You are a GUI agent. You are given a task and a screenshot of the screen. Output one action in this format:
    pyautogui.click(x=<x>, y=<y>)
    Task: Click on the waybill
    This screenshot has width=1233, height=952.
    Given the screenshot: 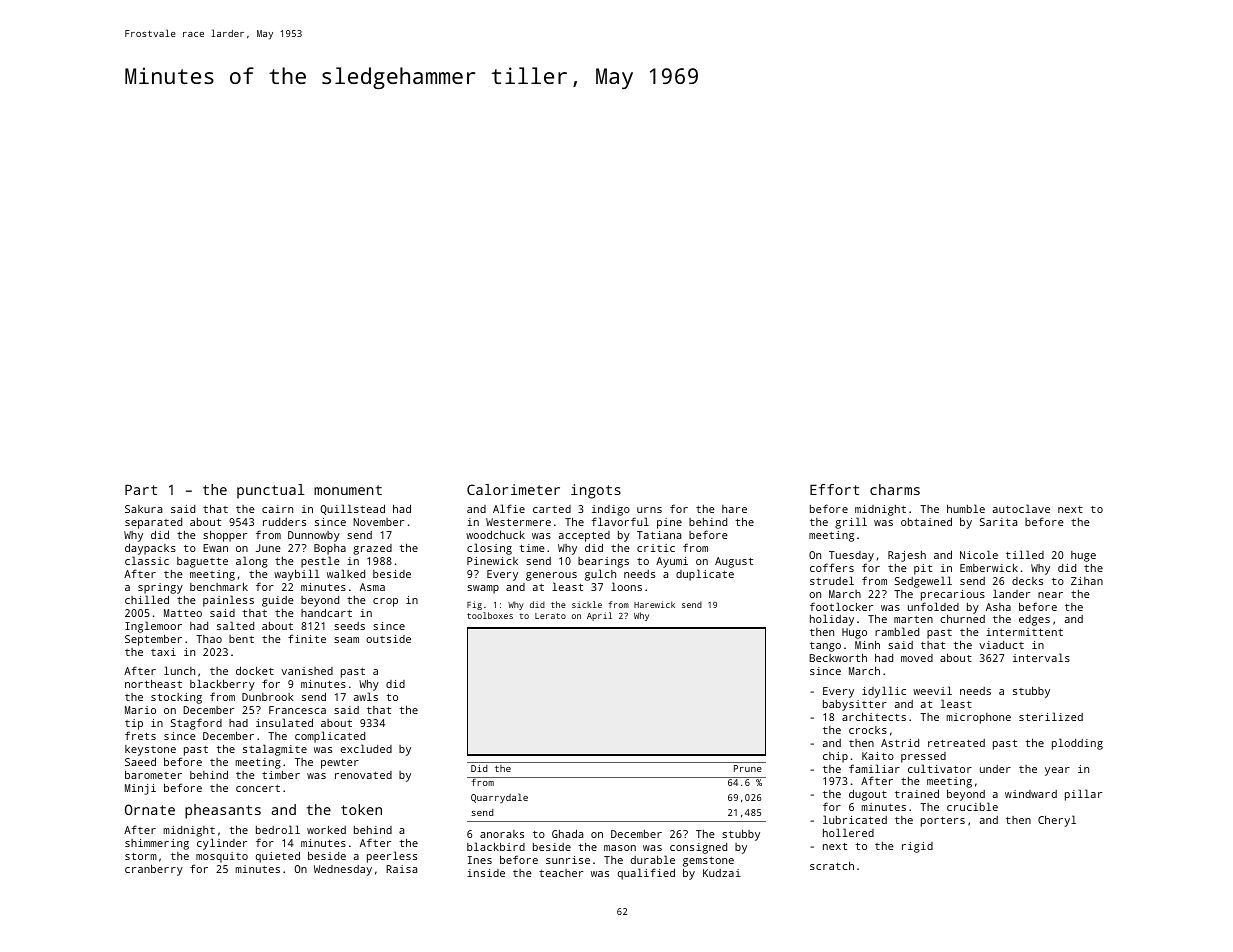 What is the action you would take?
    pyautogui.click(x=297, y=575)
